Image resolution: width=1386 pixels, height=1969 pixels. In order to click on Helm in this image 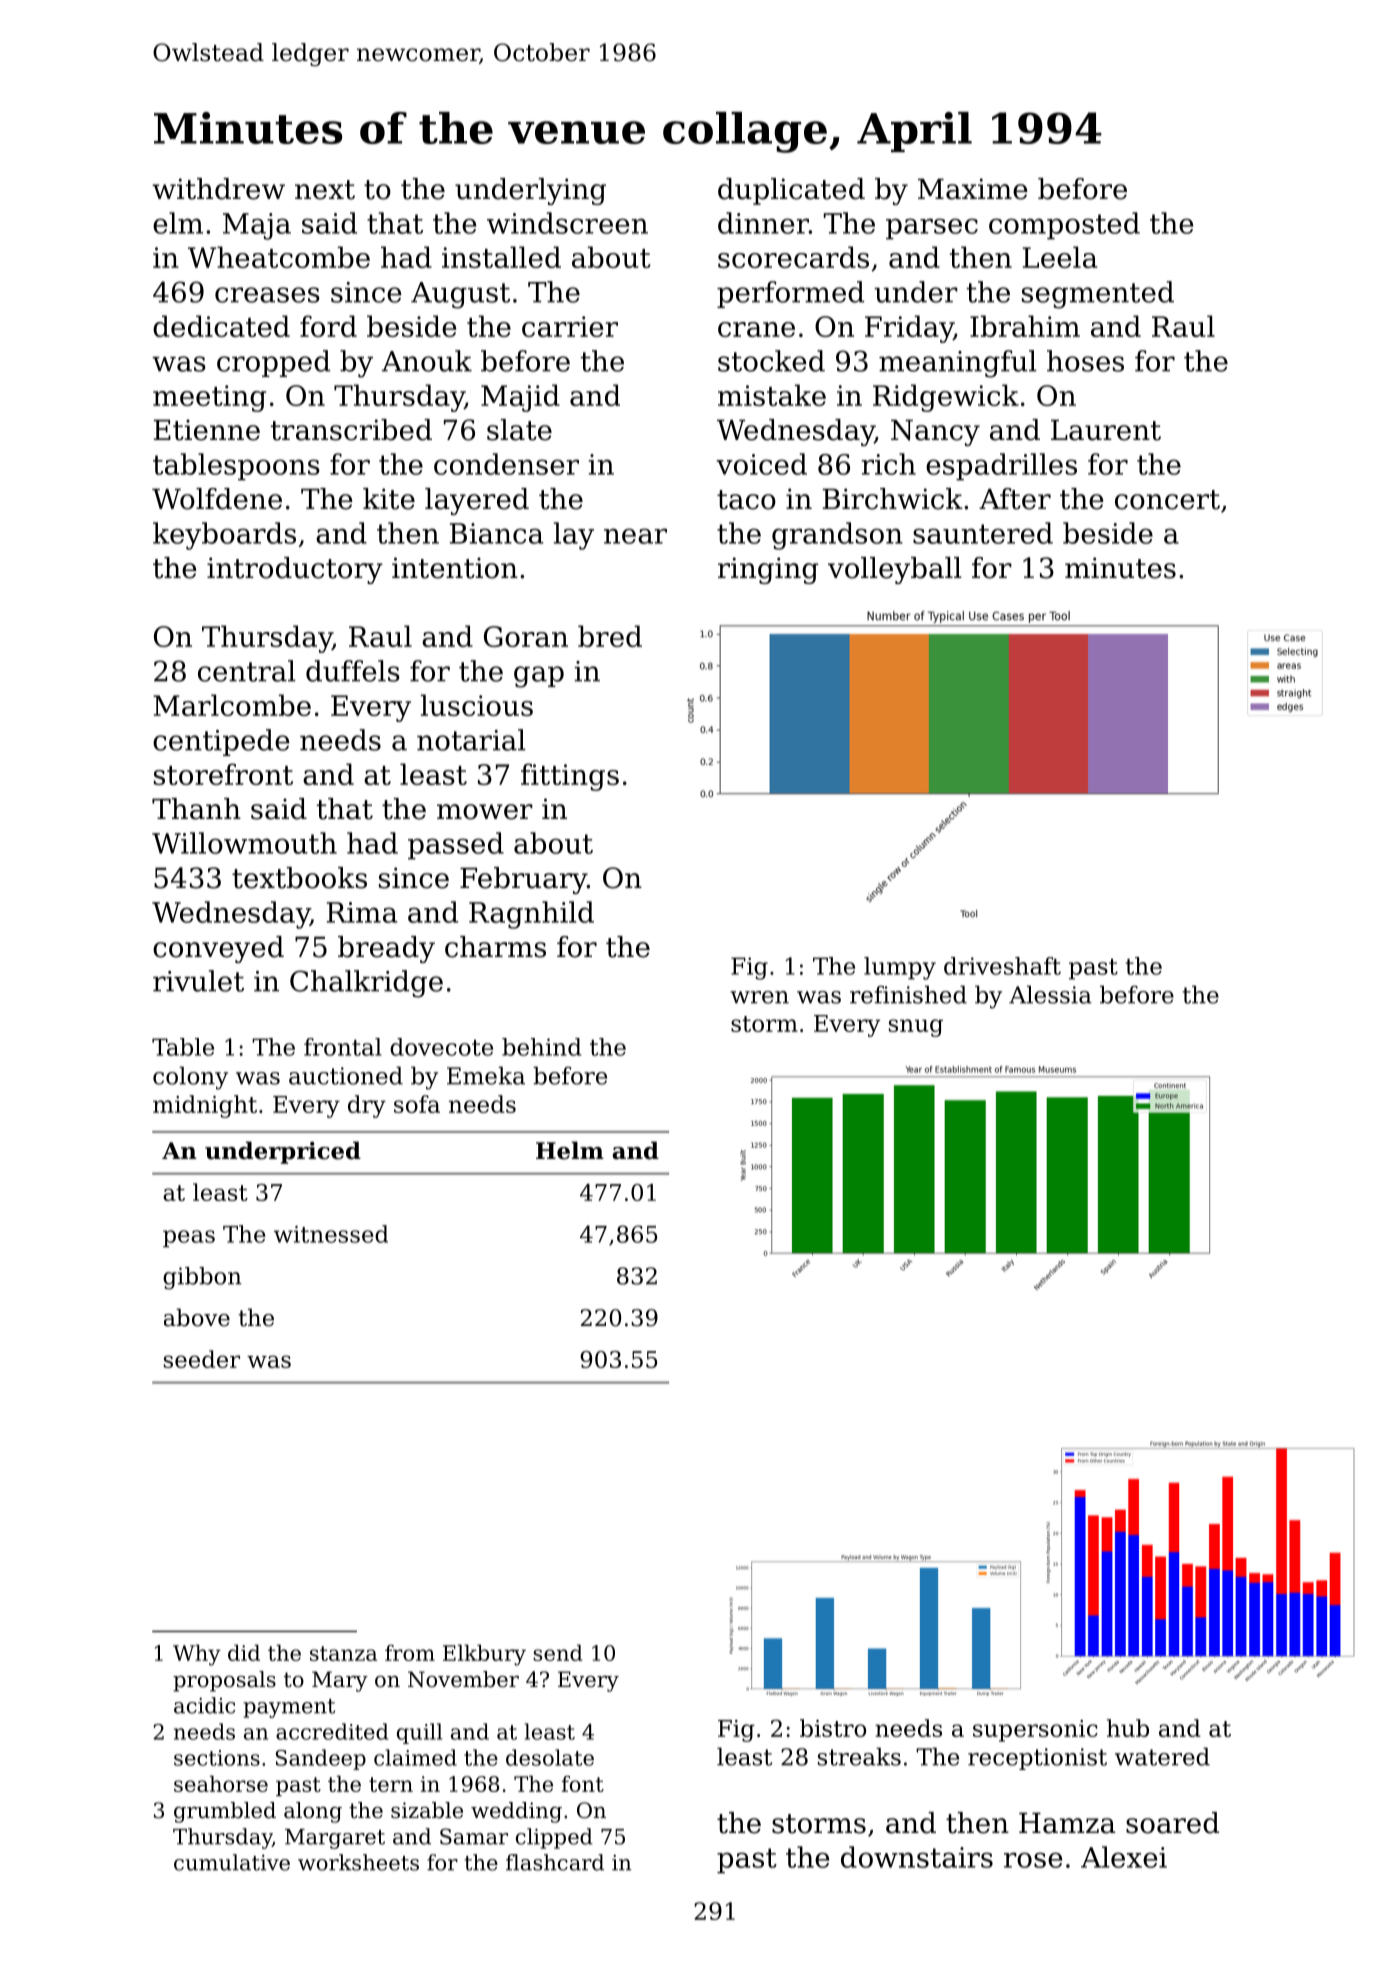, I will do `click(570, 1150)`.
